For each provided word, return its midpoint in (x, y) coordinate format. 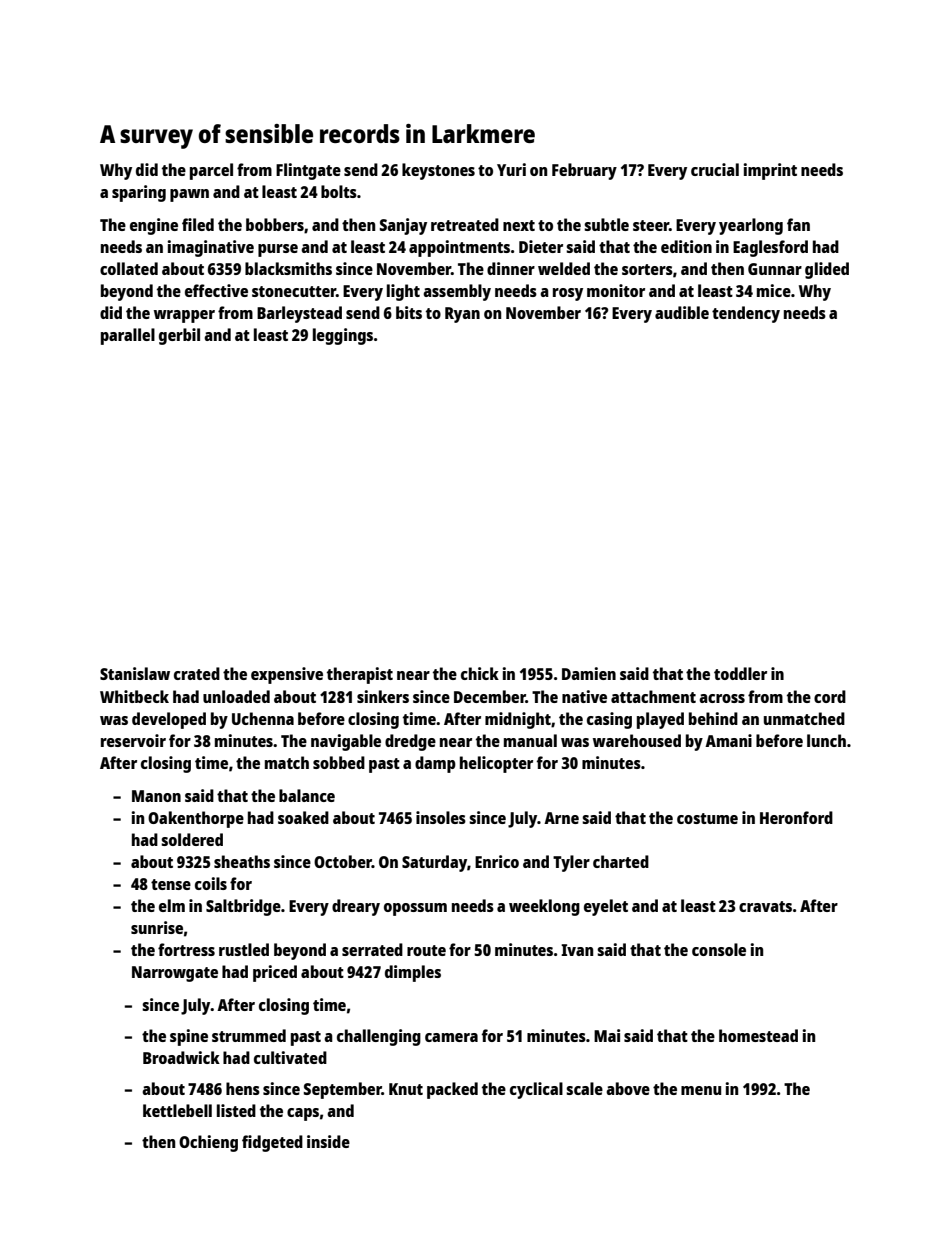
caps (303, 1114)
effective (216, 290)
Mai (607, 1035)
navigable (346, 742)
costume (707, 818)
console (719, 949)
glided (827, 270)
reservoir (133, 740)
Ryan (462, 315)
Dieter (541, 246)
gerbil (179, 336)
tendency (746, 314)
